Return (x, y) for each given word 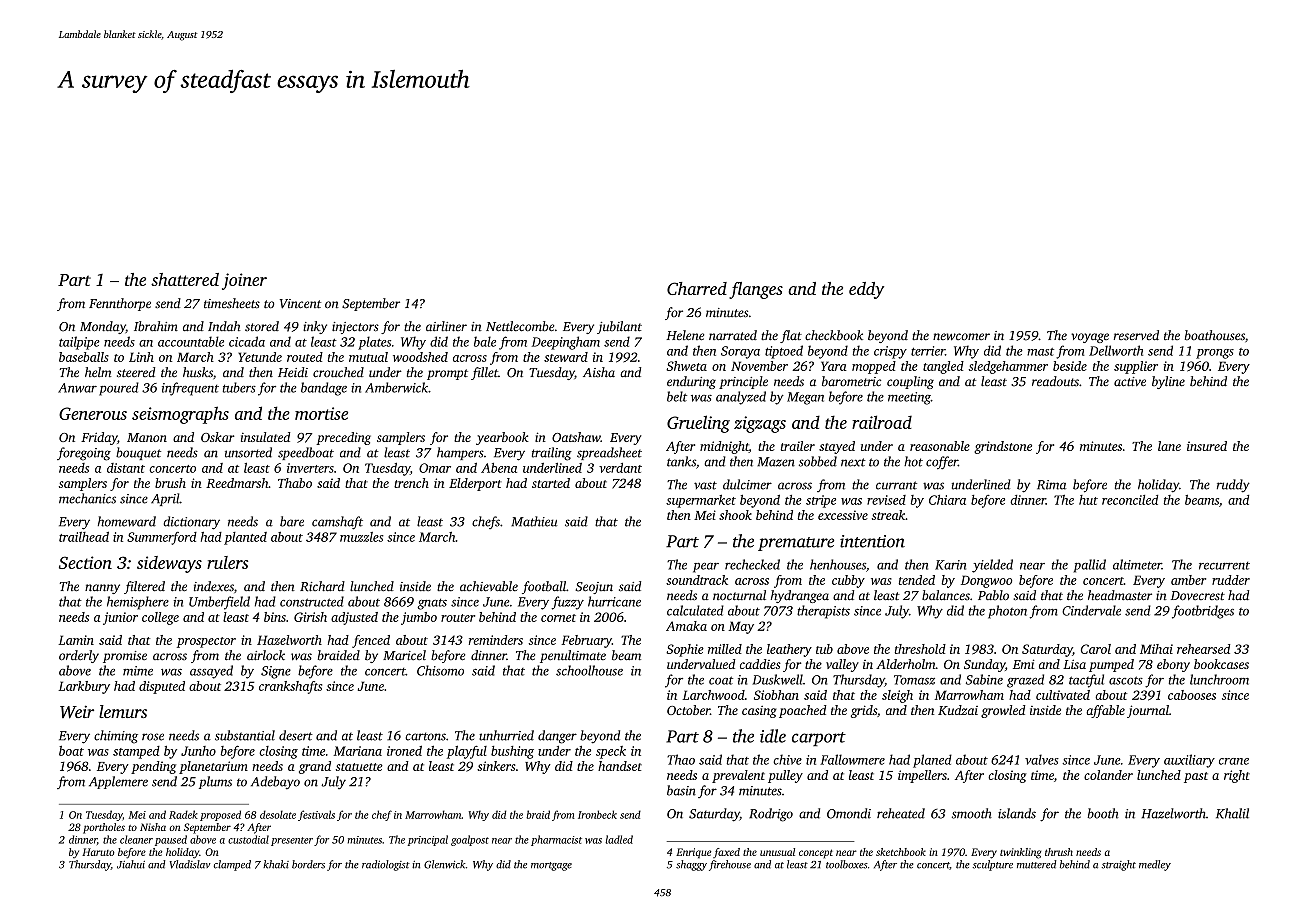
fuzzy (568, 603)
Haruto (98, 852)
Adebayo (275, 783)
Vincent (300, 304)
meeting (909, 398)
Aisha (599, 372)
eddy (866, 290)
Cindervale (1091, 610)
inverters (310, 468)
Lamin (76, 640)
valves (1042, 759)
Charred (697, 288)
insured (1207, 446)
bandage (324, 389)
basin (681, 790)
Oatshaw (576, 437)
